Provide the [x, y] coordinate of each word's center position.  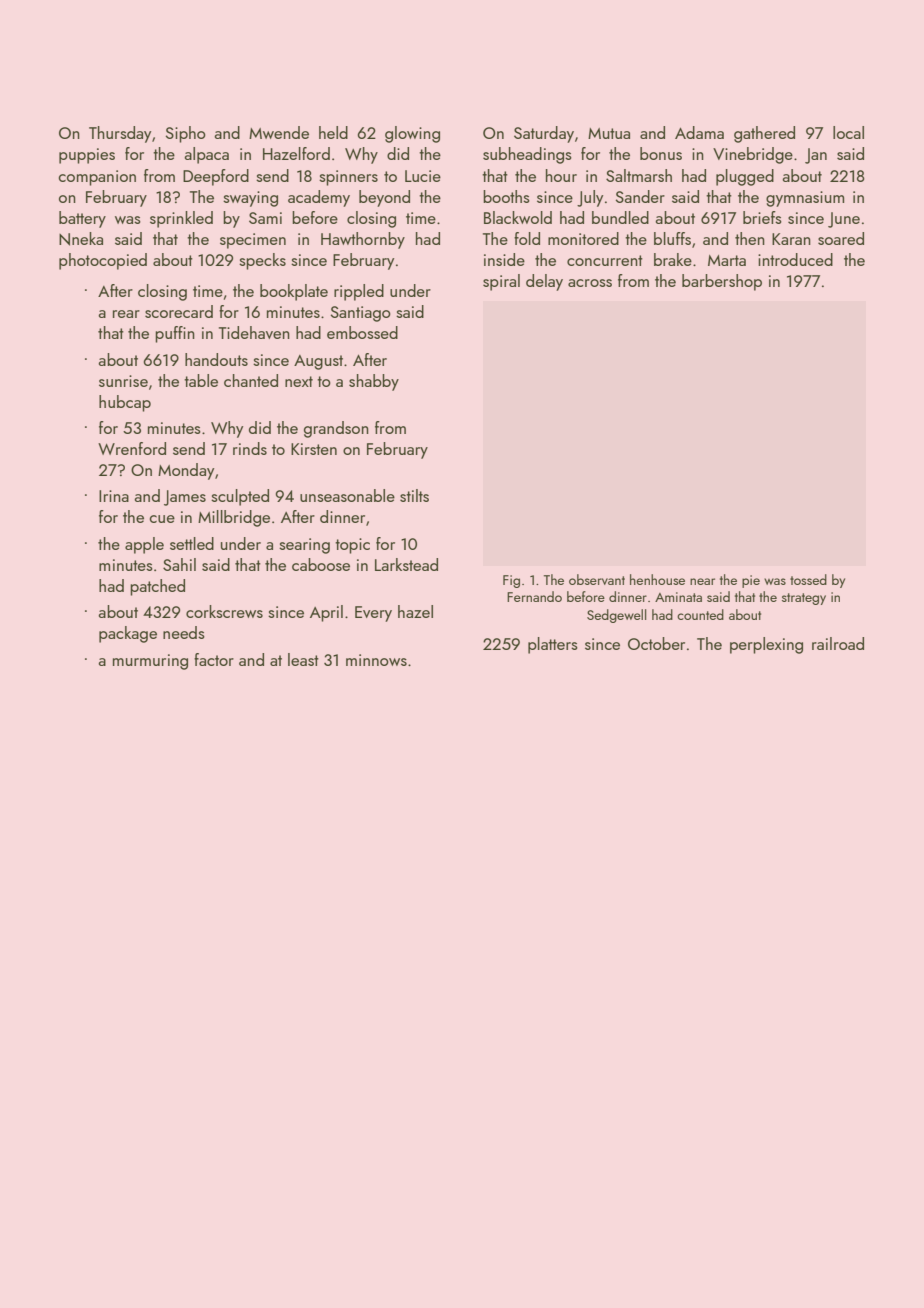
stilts [414, 495]
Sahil [179, 564]
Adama [699, 132]
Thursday [120, 134]
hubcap [125, 403]
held [333, 132]
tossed [808, 579]
